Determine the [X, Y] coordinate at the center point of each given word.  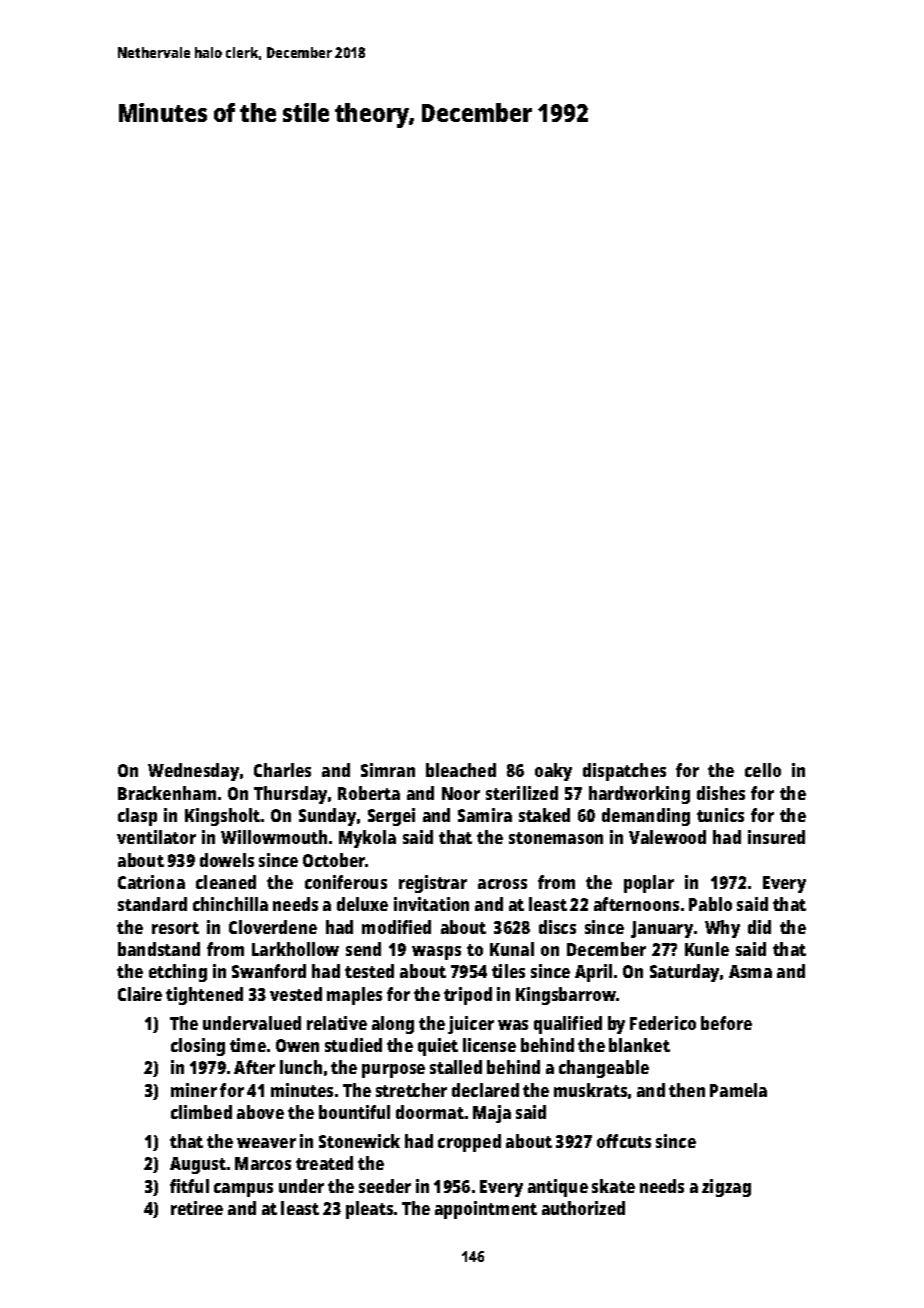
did [759, 927]
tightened [204, 996]
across [502, 884]
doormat [430, 1112]
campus [243, 1190]
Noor [461, 793]
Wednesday [193, 772]
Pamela [738, 1090]
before [726, 1023]
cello [763, 770]
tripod [468, 996]
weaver [266, 1143]
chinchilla [230, 904]
